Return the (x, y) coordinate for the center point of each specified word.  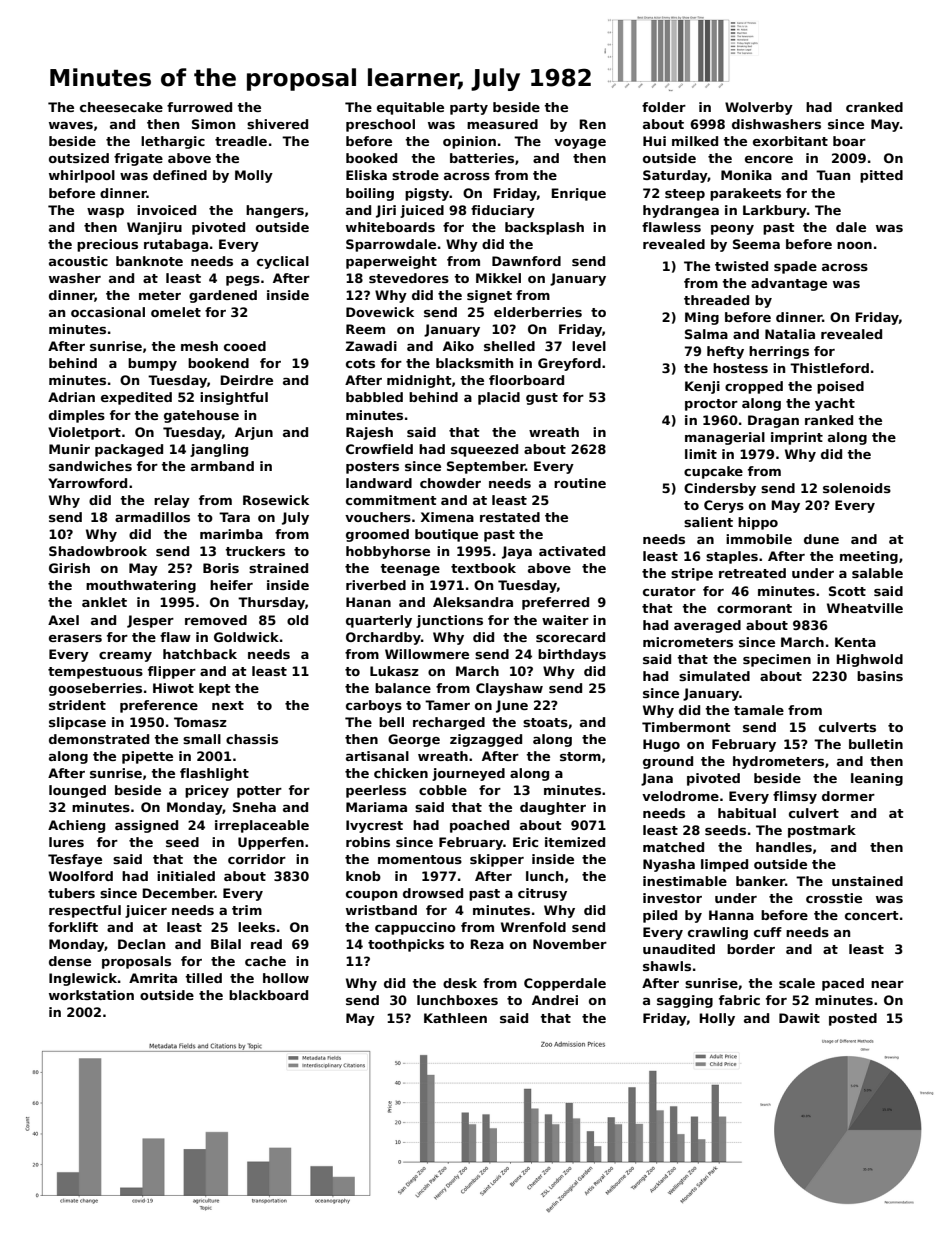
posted (853, 1019)
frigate (138, 159)
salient (708, 522)
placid (499, 398)
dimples (77, 416)
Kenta (855, 642)
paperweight (391, 262)
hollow (286, 978)
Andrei (555, 1000)
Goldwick (246, 637)
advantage (789, 284)
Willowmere (427, 654)
